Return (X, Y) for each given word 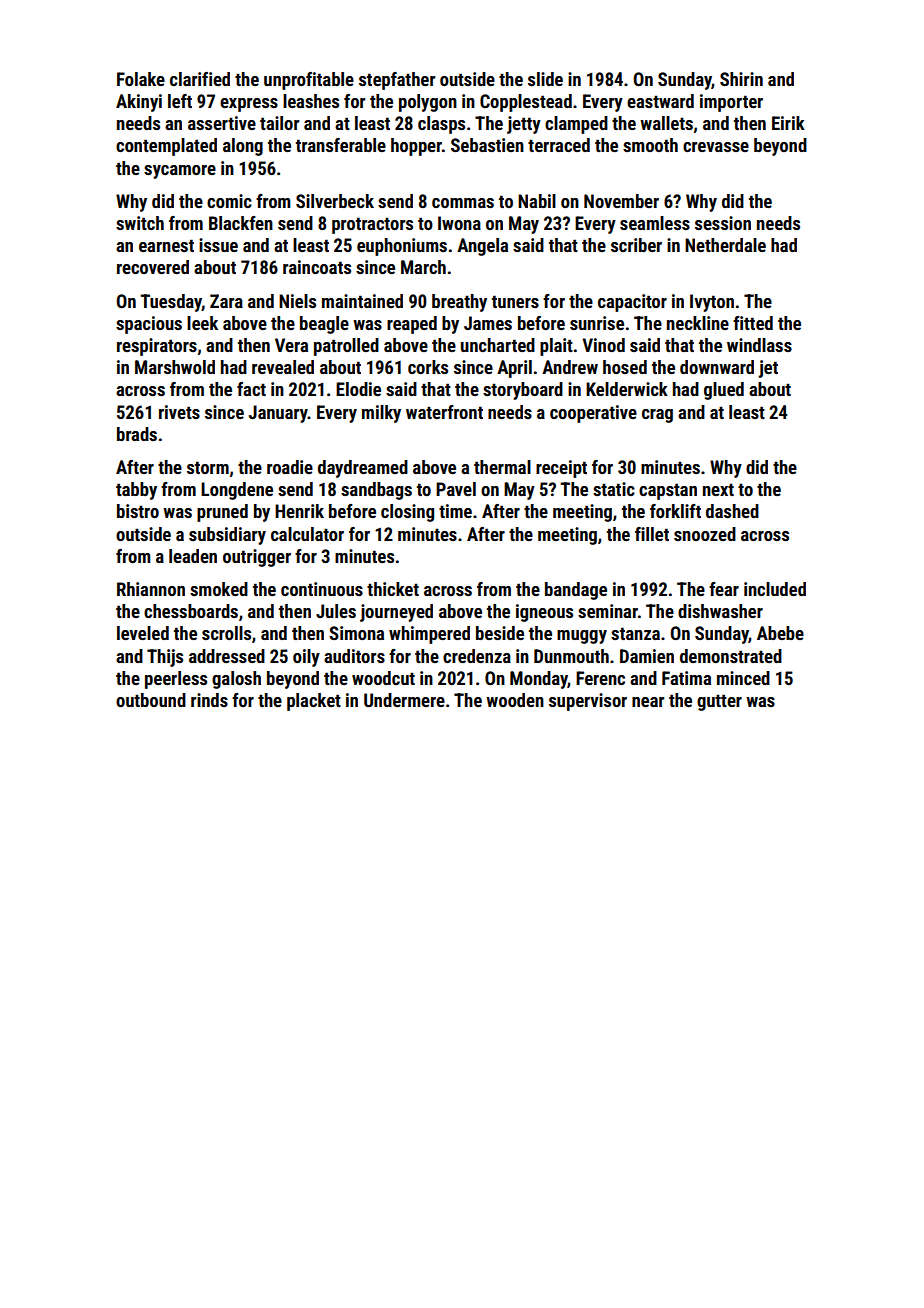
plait (556, 347)
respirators (157, 347)
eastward (660, 101)
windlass (759, 345)
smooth (650, 145)
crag (657, 416)
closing (407, 513)
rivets (179, 412)
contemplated (166, 147)
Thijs (165, 658)
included (775, 589)
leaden (193, 556)
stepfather (397, 81)
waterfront (444, 412)
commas (463, 203)
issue (218, 245)
